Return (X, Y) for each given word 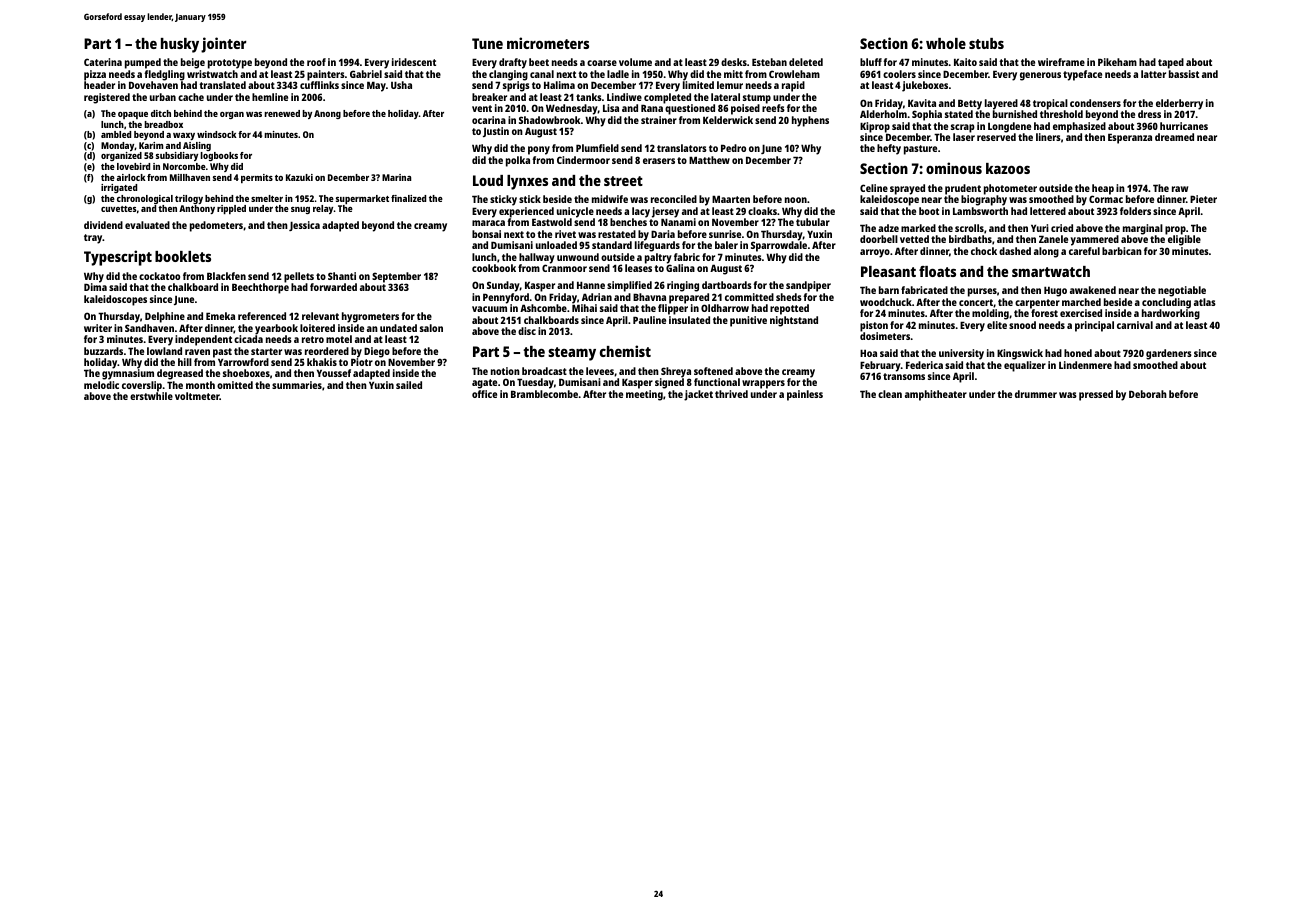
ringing (683, 286)
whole (946, 43)
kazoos (1008, 168)
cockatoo (159, 276)
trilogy (189, 200)
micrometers (548, 43)
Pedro (733, 148)
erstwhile (151, 396)
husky (180, 45)
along (1046, 252)
